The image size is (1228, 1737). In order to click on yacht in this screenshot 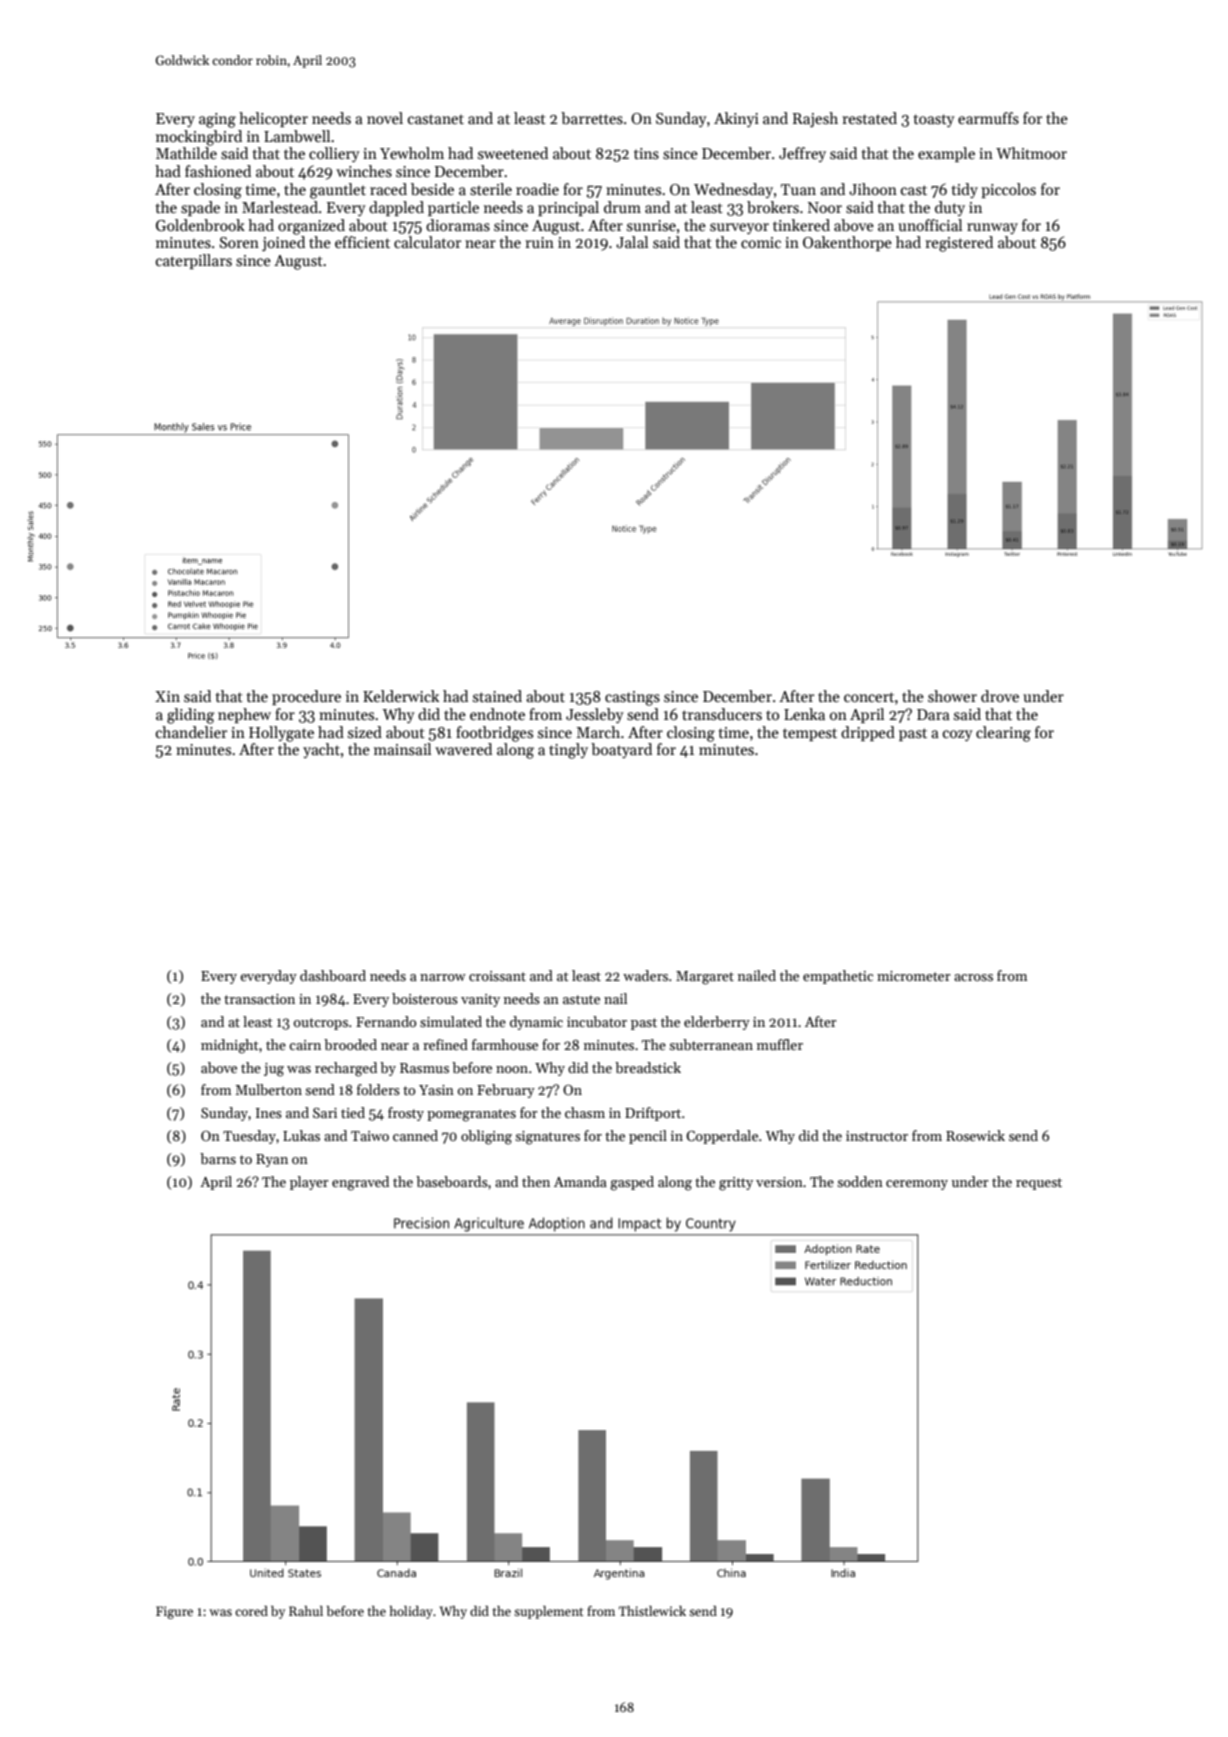, I will do `click(321, 750)`.
